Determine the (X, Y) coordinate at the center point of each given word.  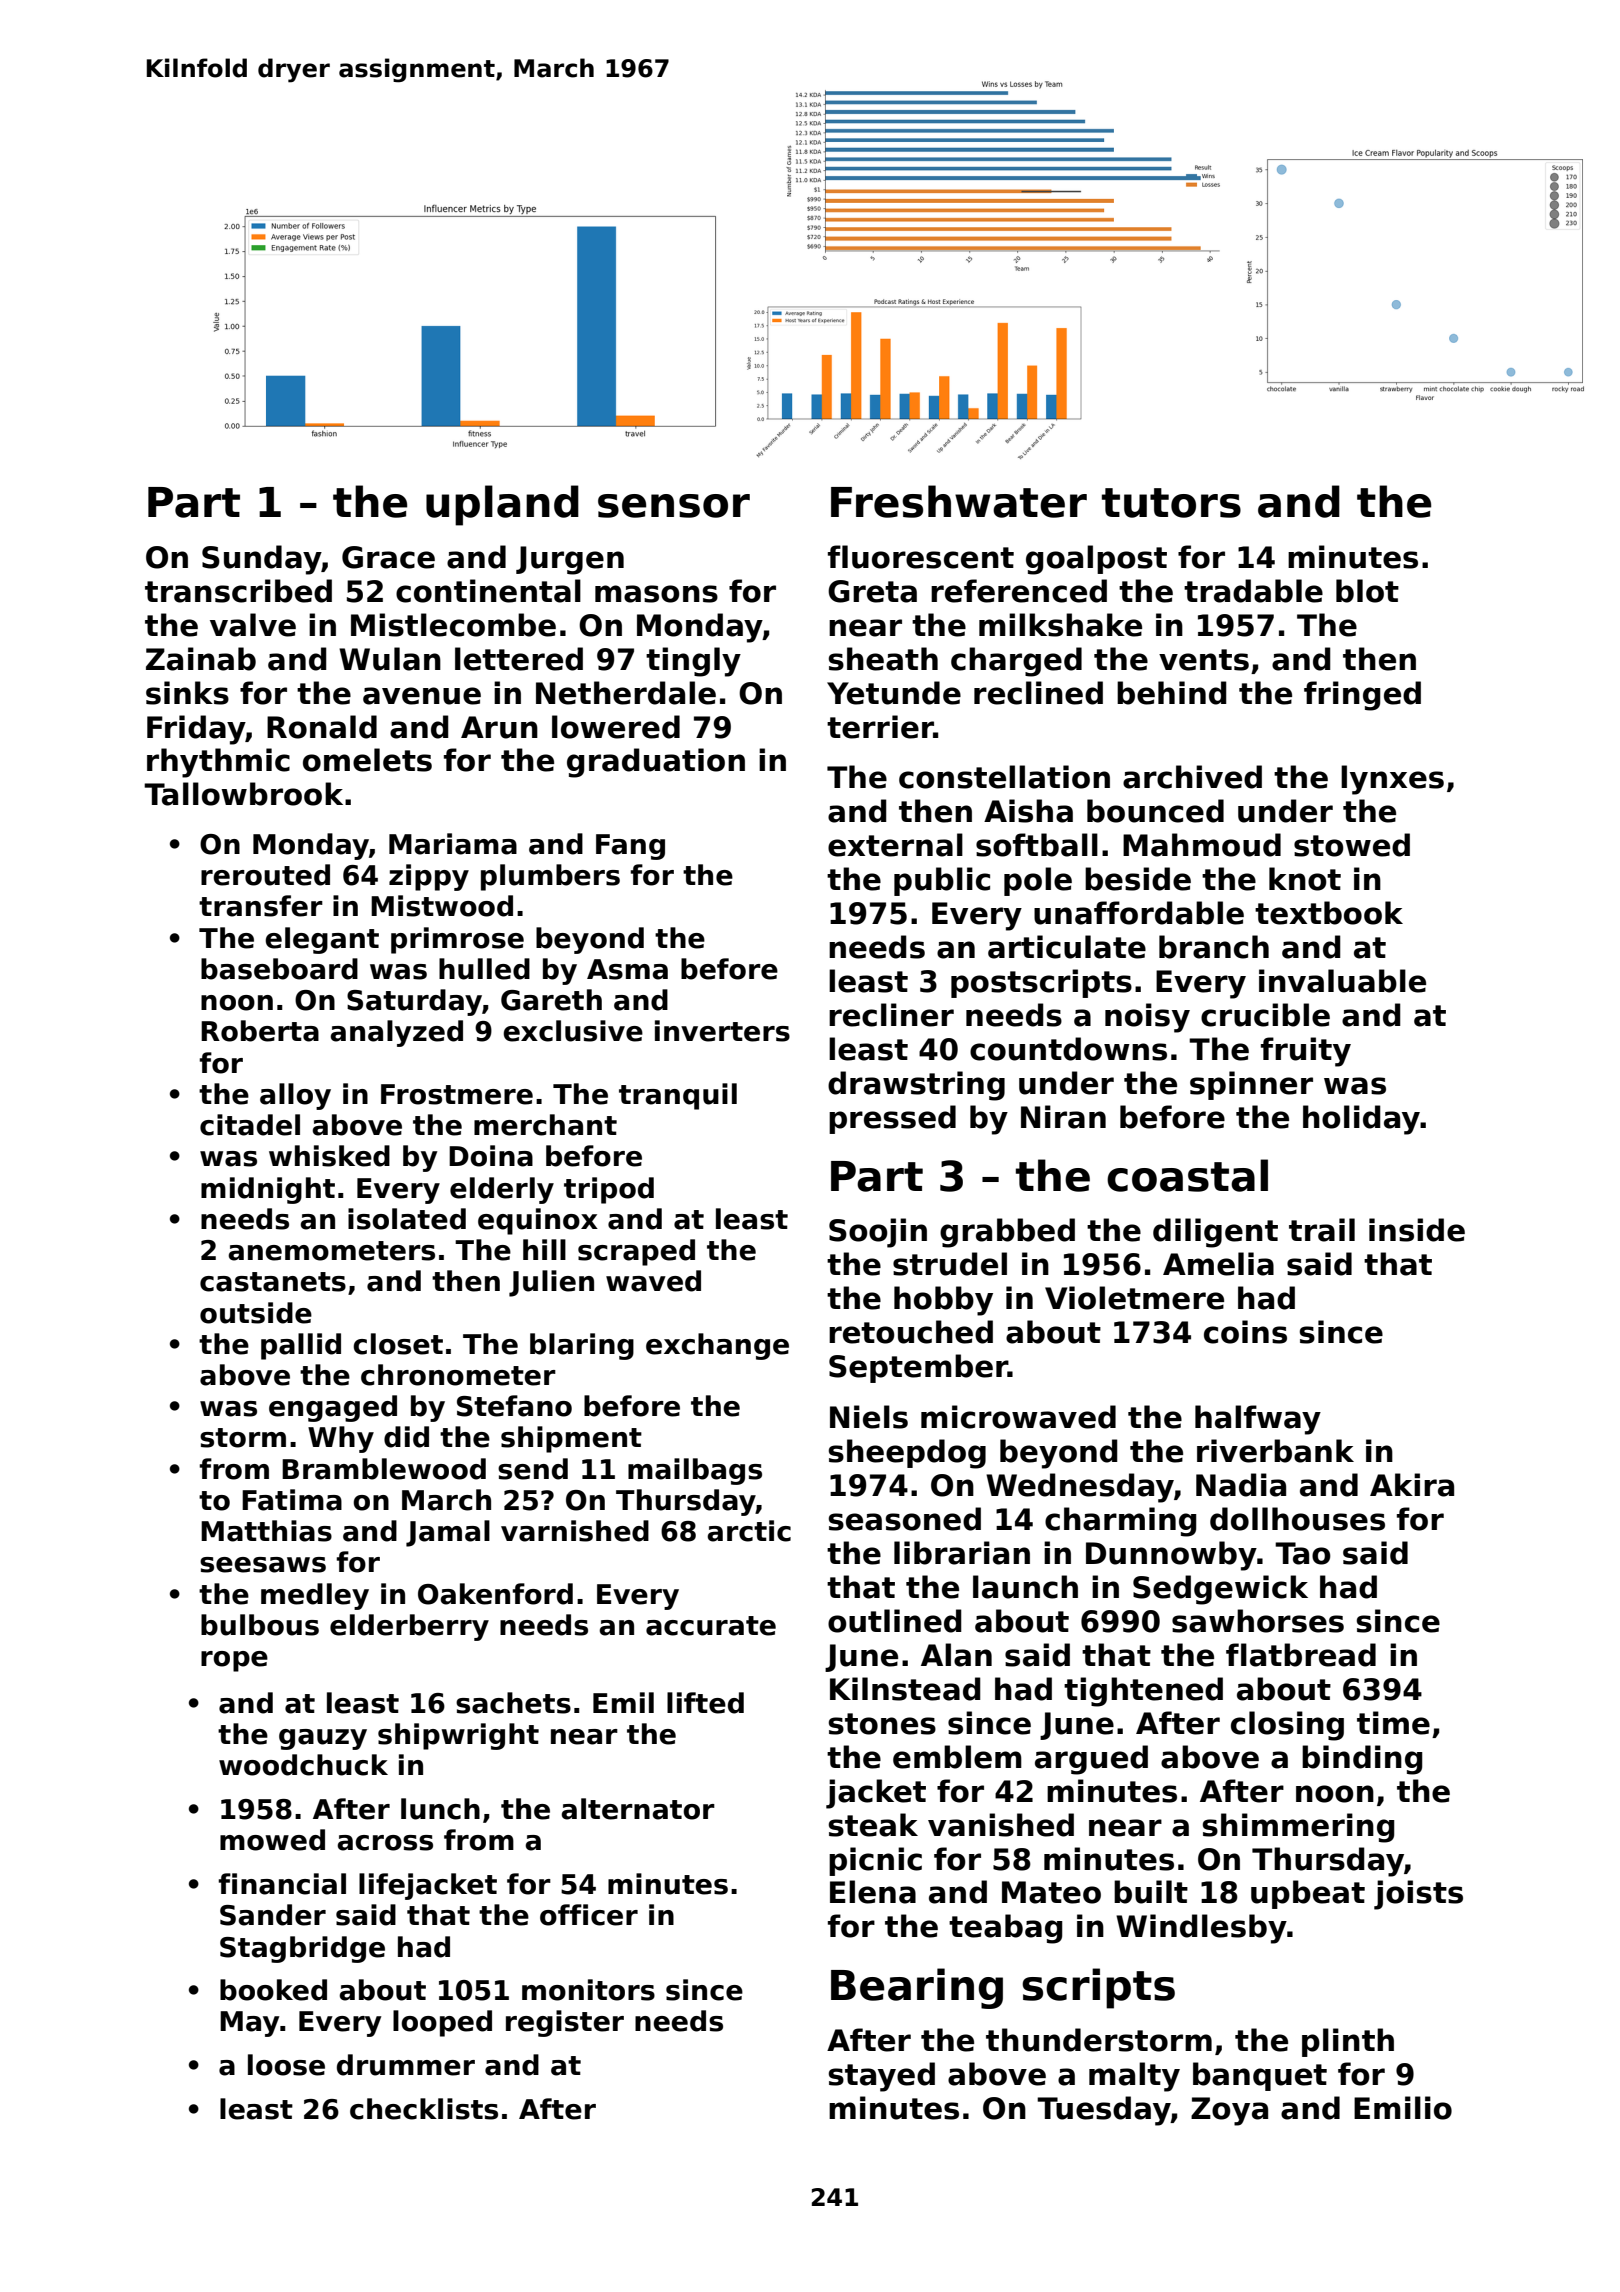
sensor (674, 506)
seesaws (263, 1565)
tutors (1171, 503)
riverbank (1275, 1451)
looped (442, 2023)
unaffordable (1139, 913)
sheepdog (907, 1454)
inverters (722, 1031)
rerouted (265, 875)
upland (502, 505)
